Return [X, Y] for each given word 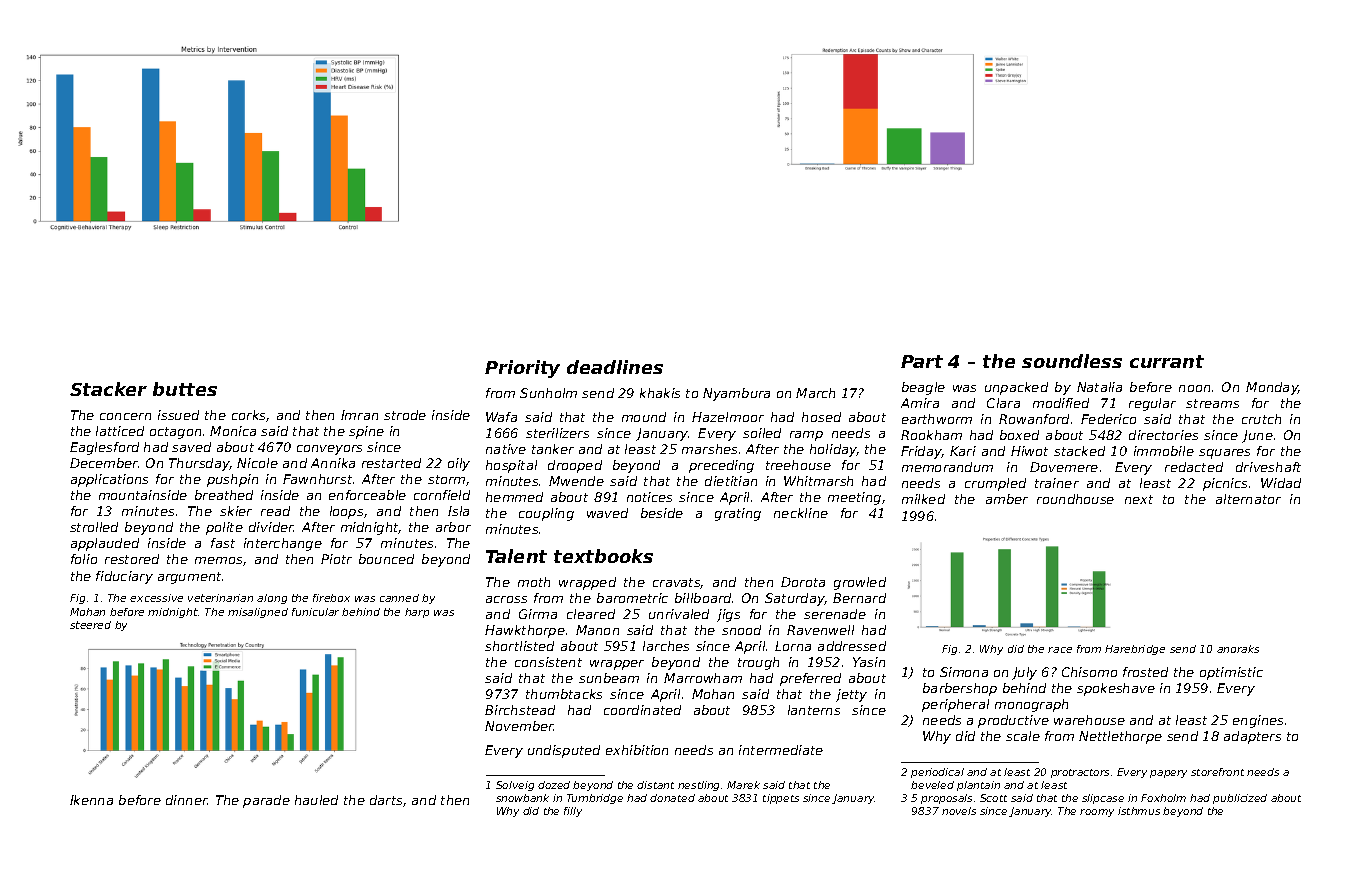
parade [266, 801]
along [272, 599]
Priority [522, 369]
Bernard [859, 598]
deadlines [615, 367]
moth [534, 582]
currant [1167, 361]
